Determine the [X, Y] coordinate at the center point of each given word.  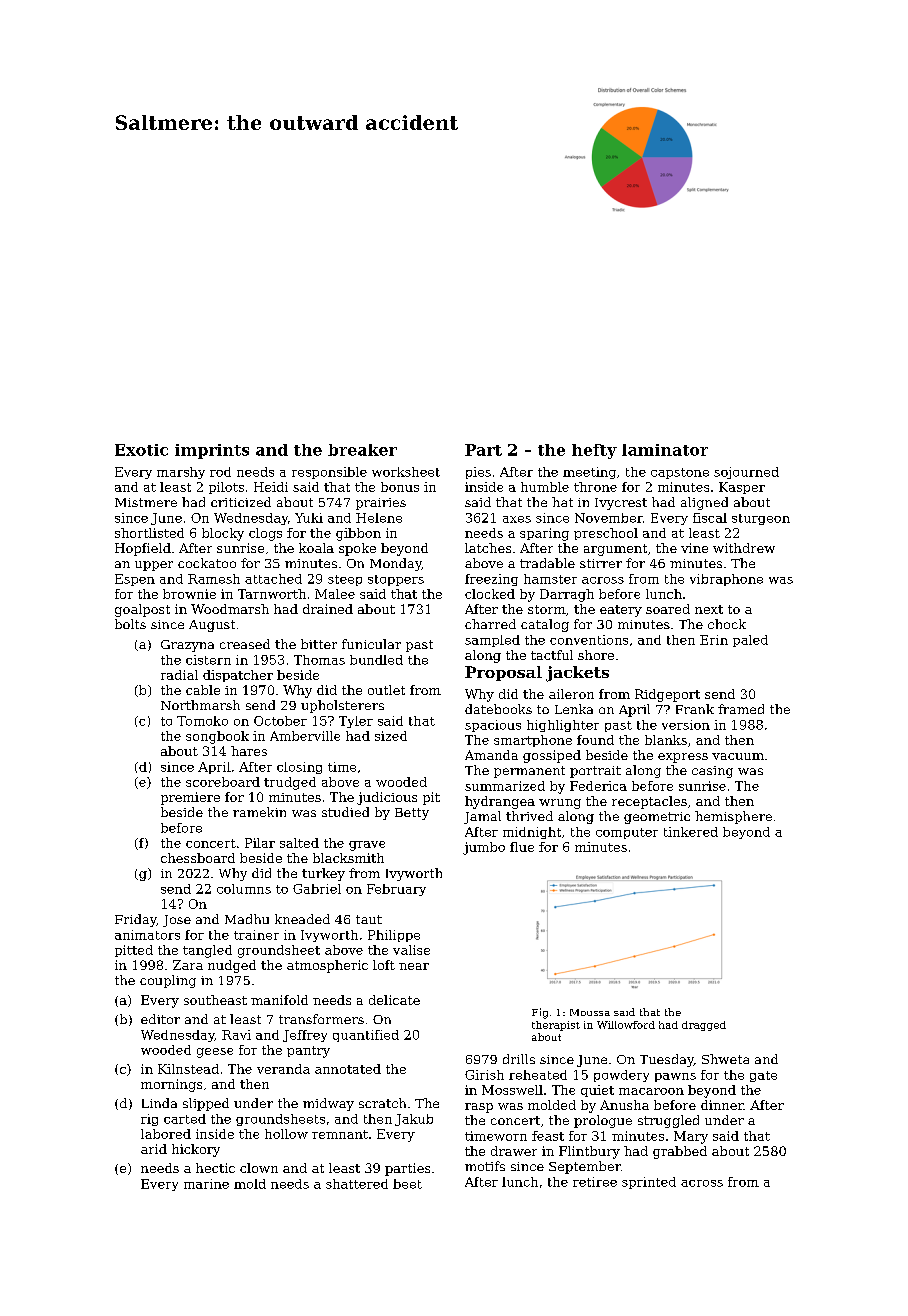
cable [203, 690]
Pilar [260, 843]
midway [328, 1104]
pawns [675, 1077]
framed [741, 709]
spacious [493, 726]
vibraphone [726, 580]
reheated [538, 1075]
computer [627, 833]
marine [206, 1184]
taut [369, 919]
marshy [181, 473]
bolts [130, 624]
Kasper [742, 488]
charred [490, 624]
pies [478, 473]
